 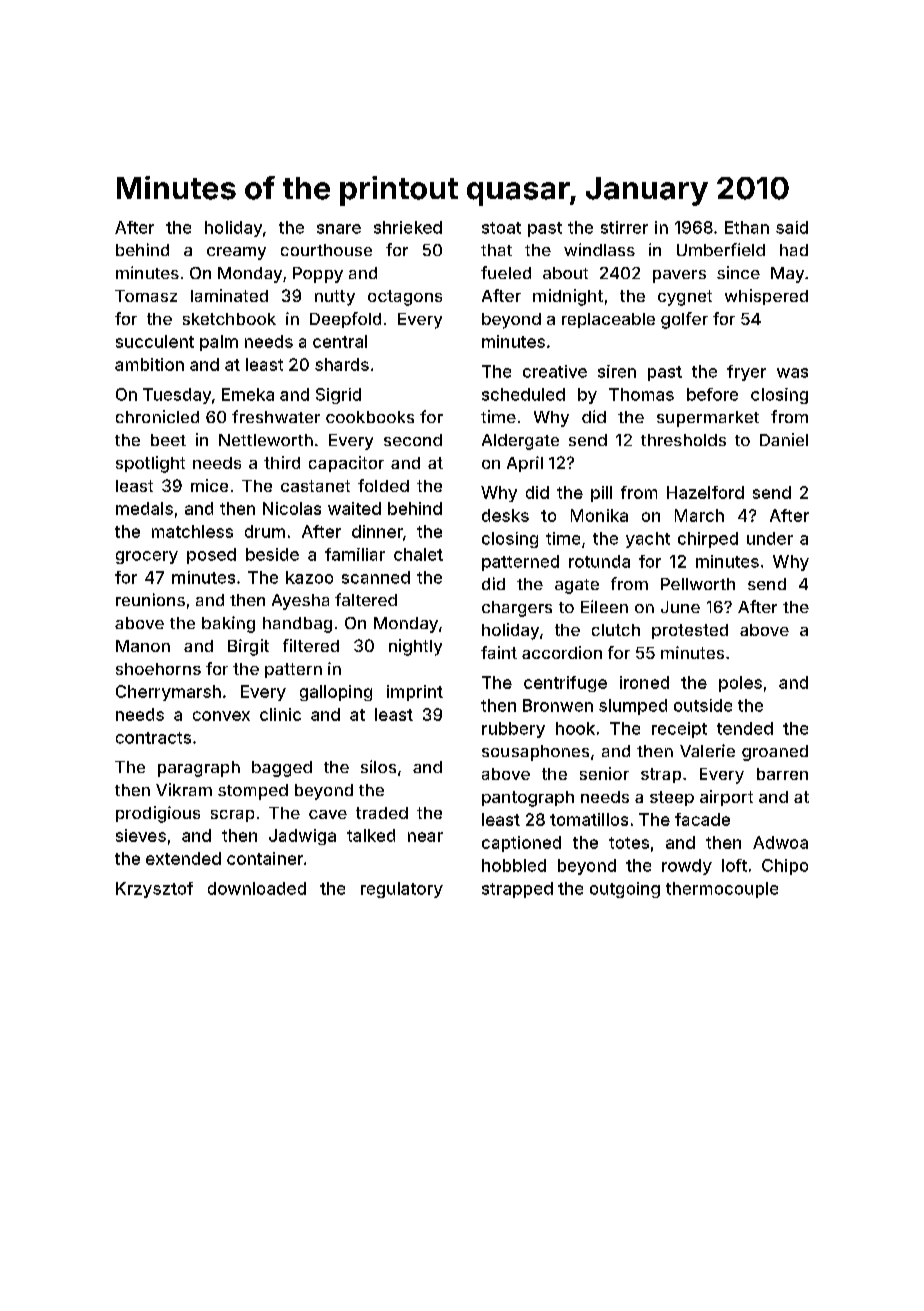 I want to click on snare, so click(x=339, y=229).
